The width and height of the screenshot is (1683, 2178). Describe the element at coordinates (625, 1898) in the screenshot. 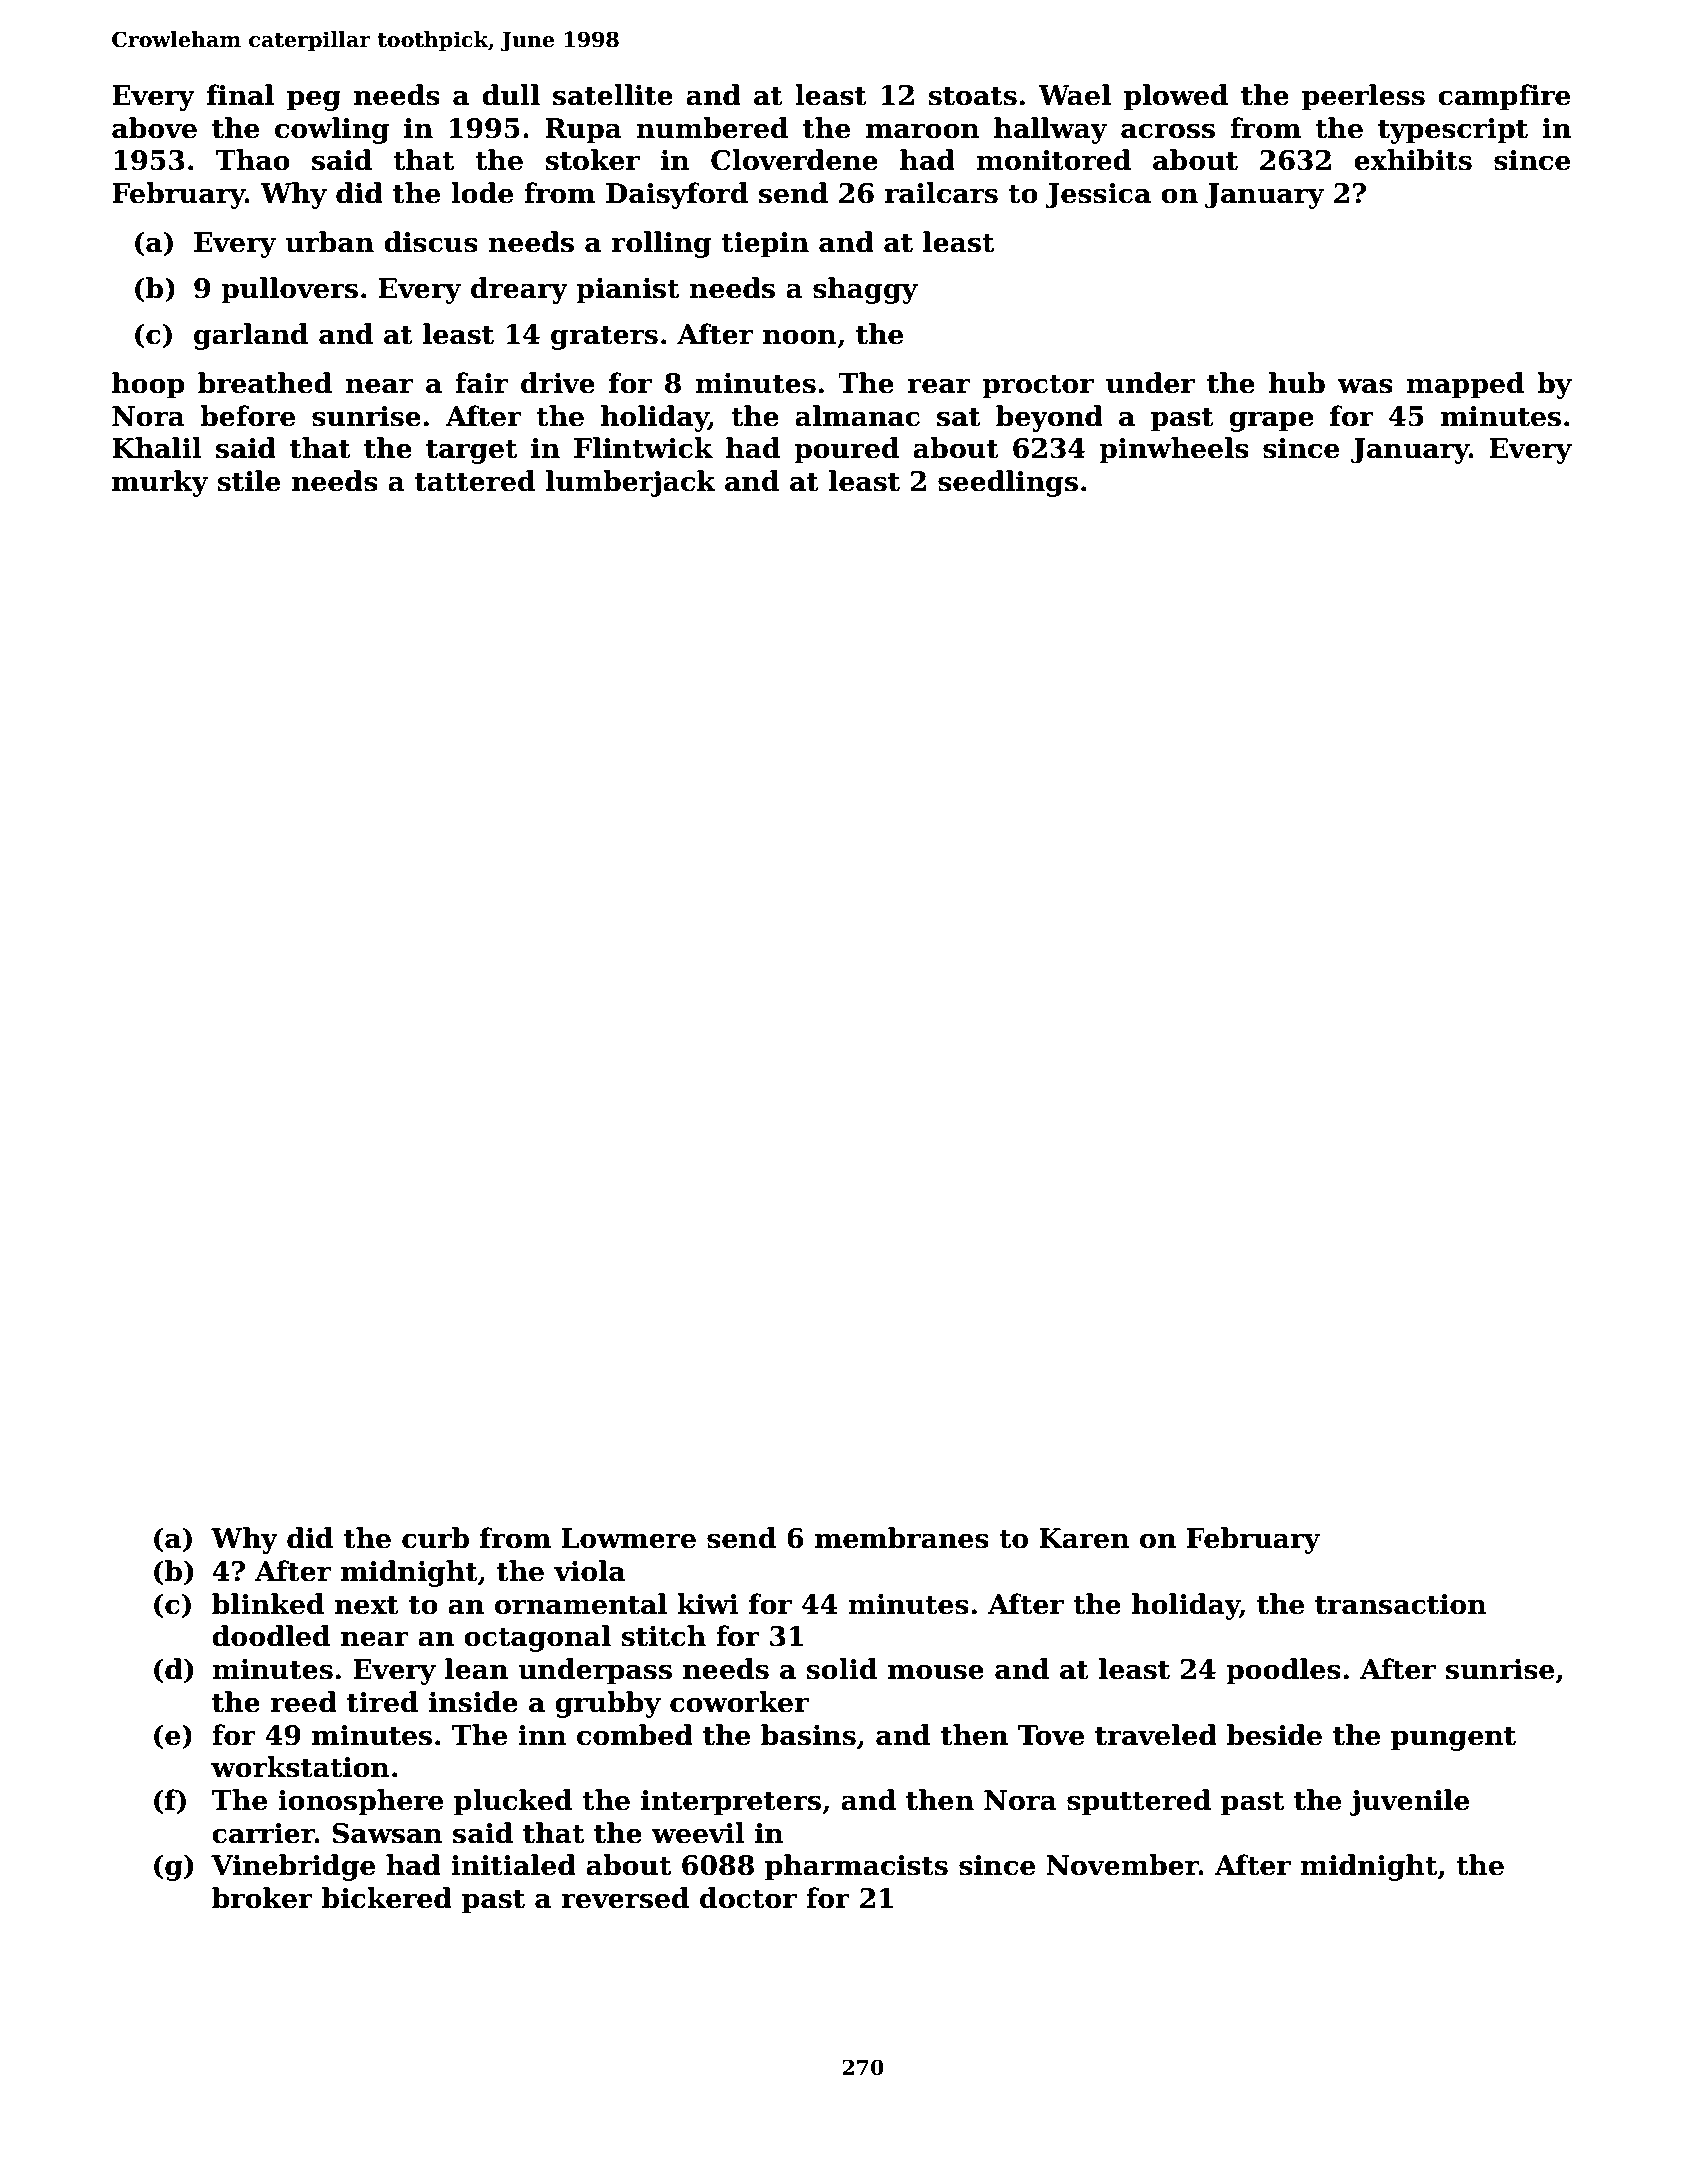

I see `reversed` at that location.
